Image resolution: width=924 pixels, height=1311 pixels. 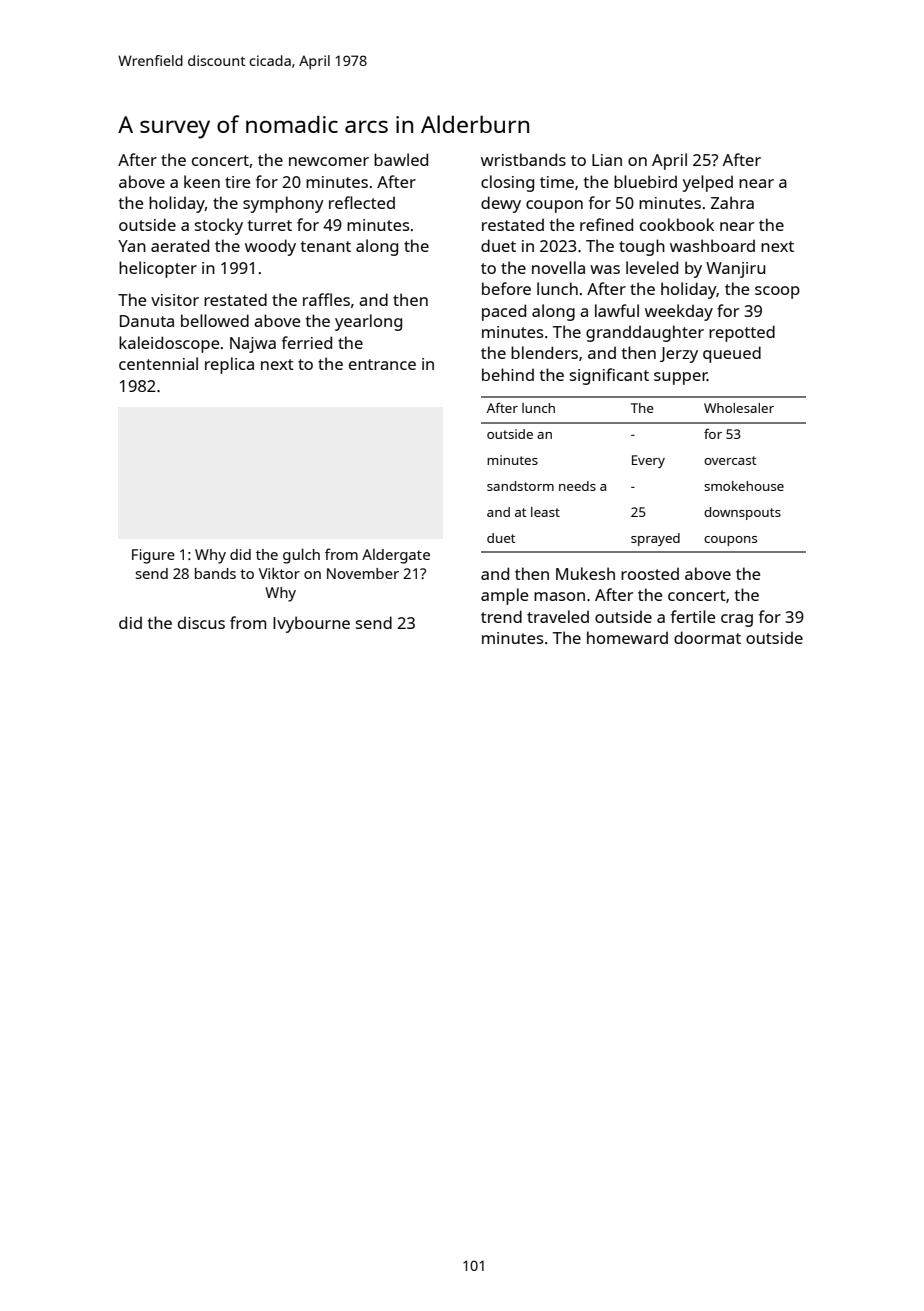 What do you see at coordinates (655, 539) in the document?
I see `sprayed` at bounding box center [655, 539].
